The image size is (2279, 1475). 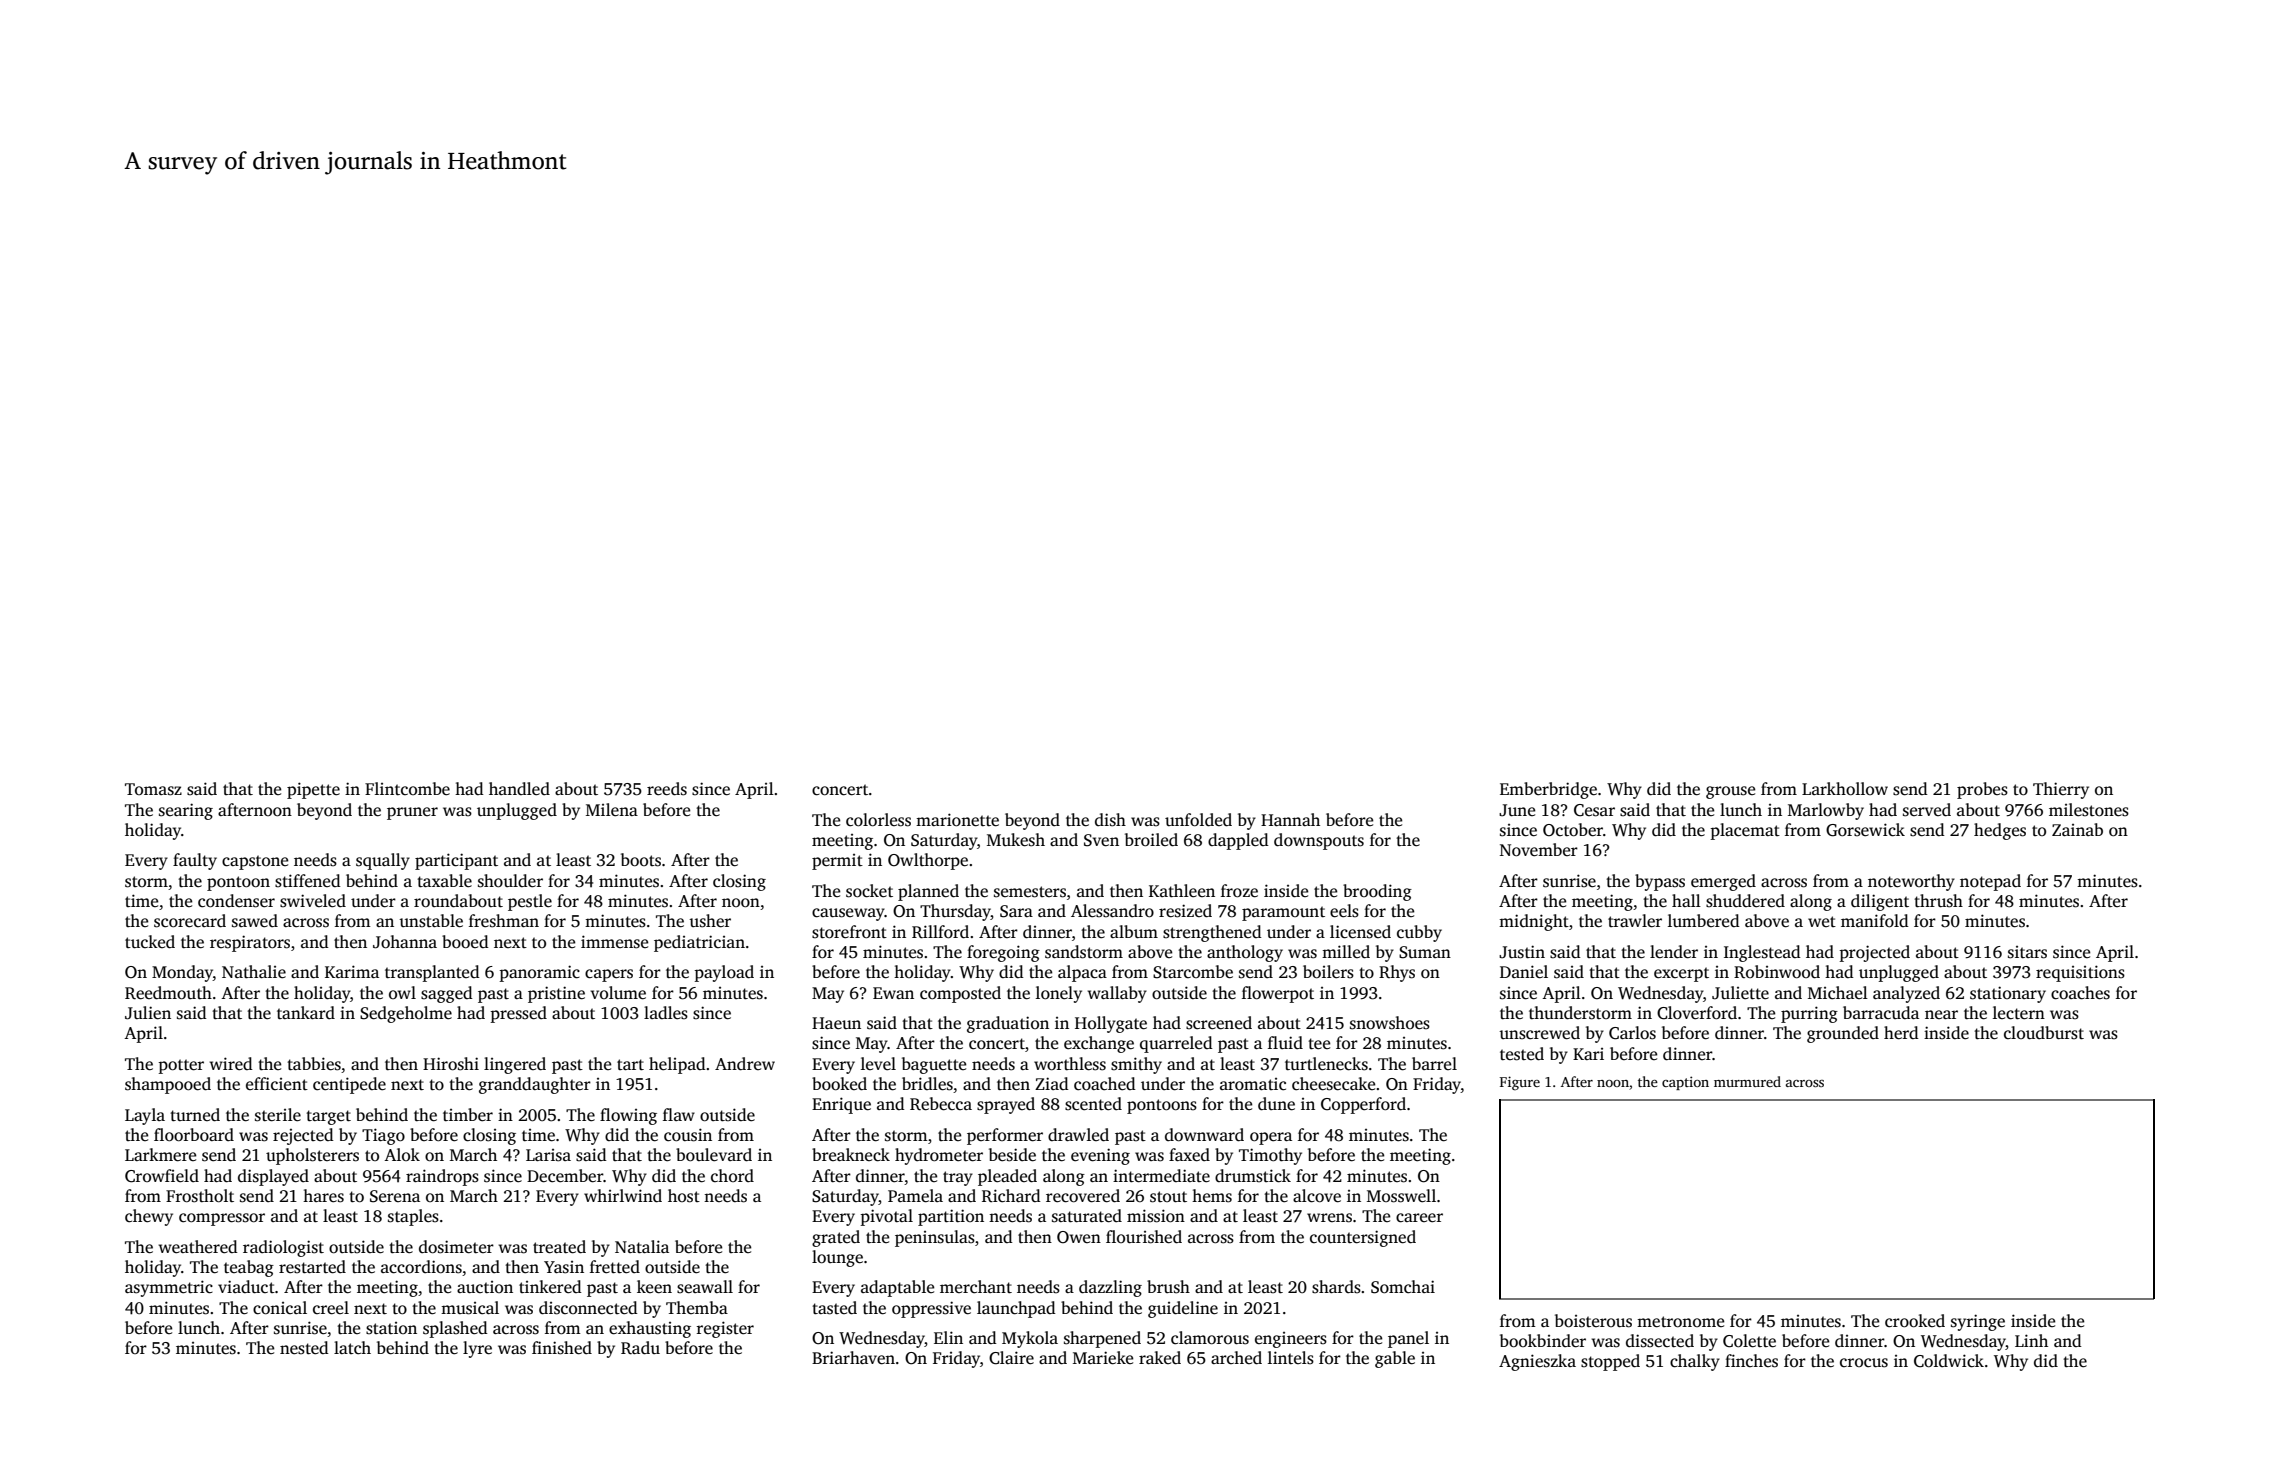 I want to click on Hollygate, so click(x=1111, y=1024).
